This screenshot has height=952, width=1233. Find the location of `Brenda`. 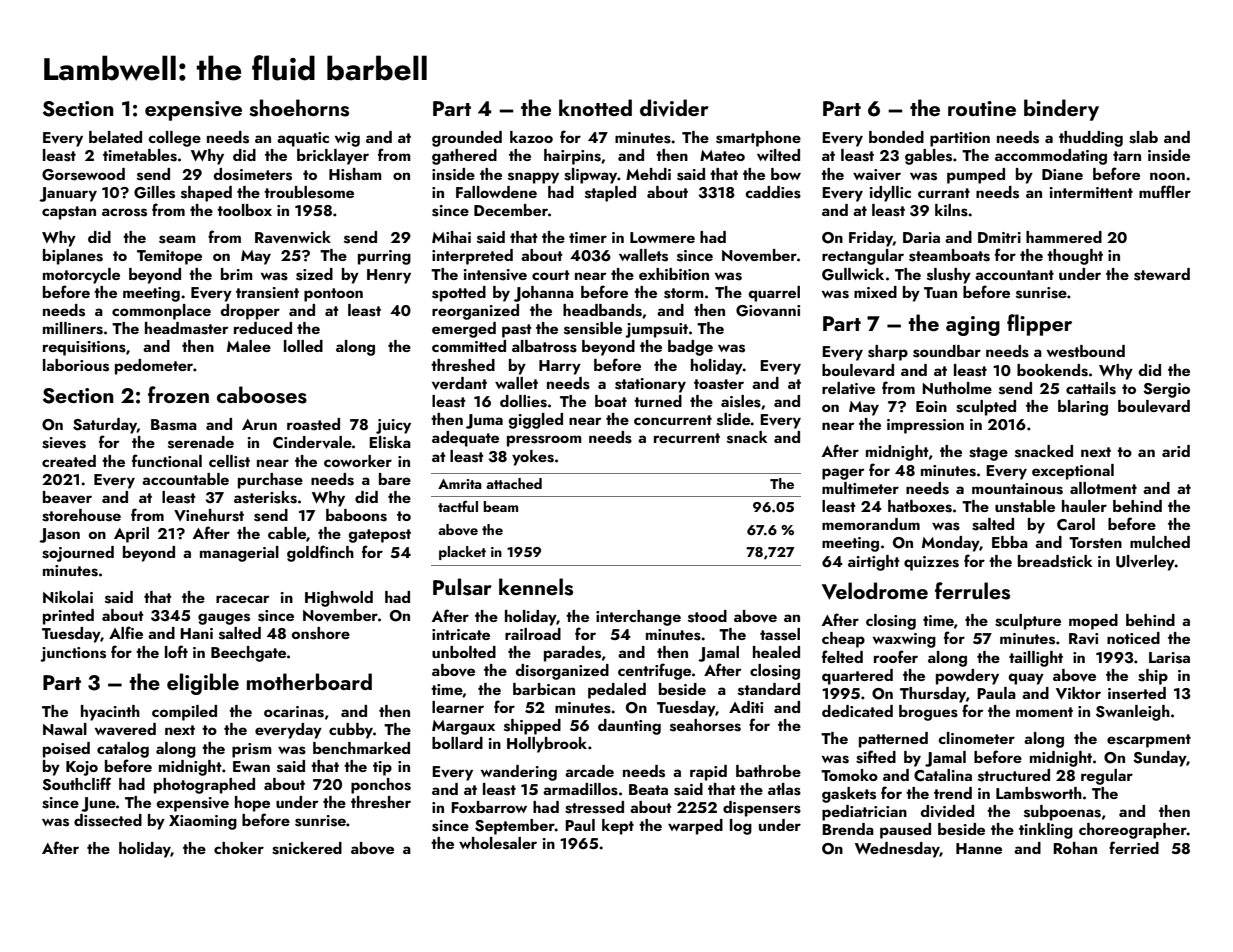

Brenda is located at coordinates (848, 829).
